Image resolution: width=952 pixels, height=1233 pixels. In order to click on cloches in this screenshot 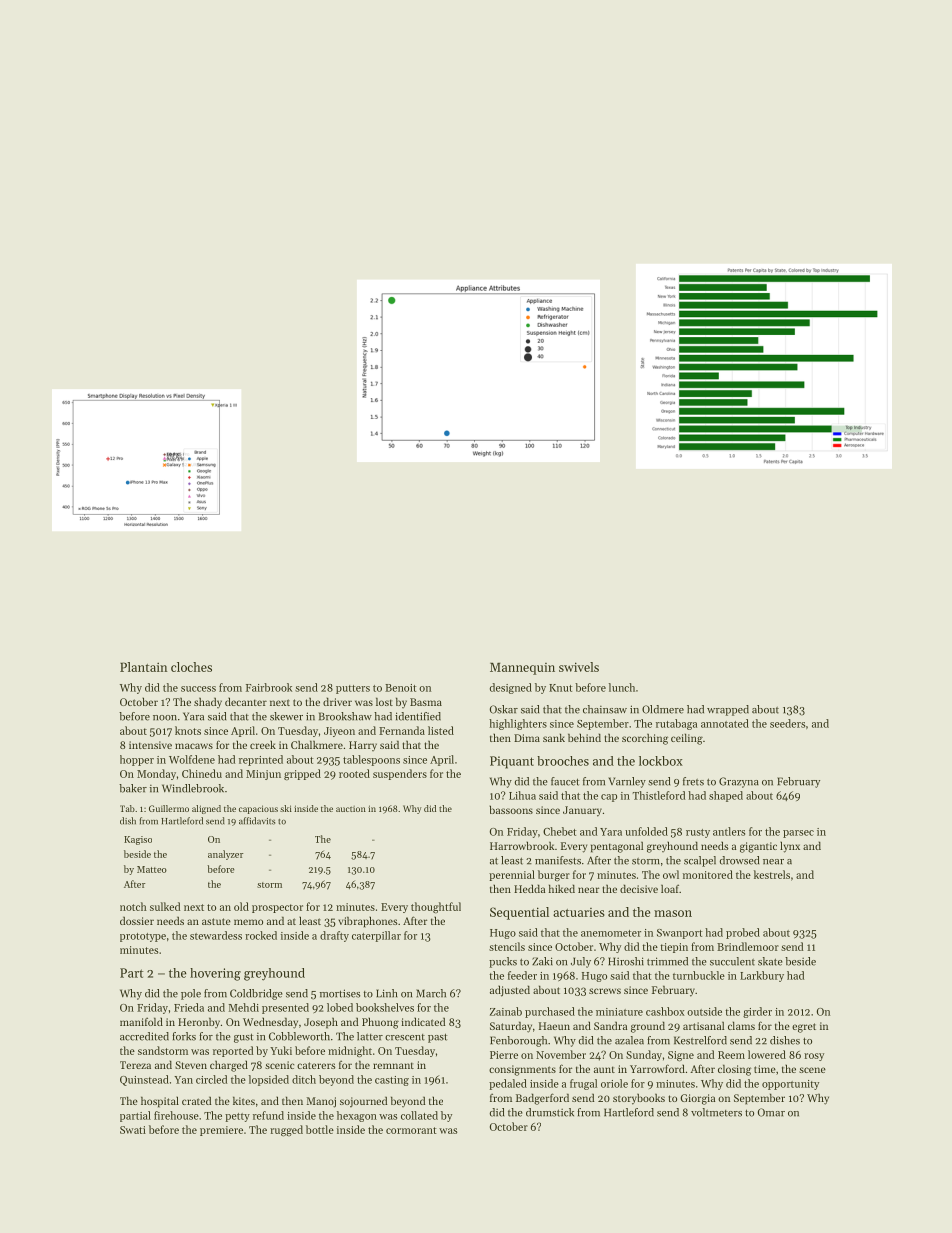, I will do `click(191, 667)`.
